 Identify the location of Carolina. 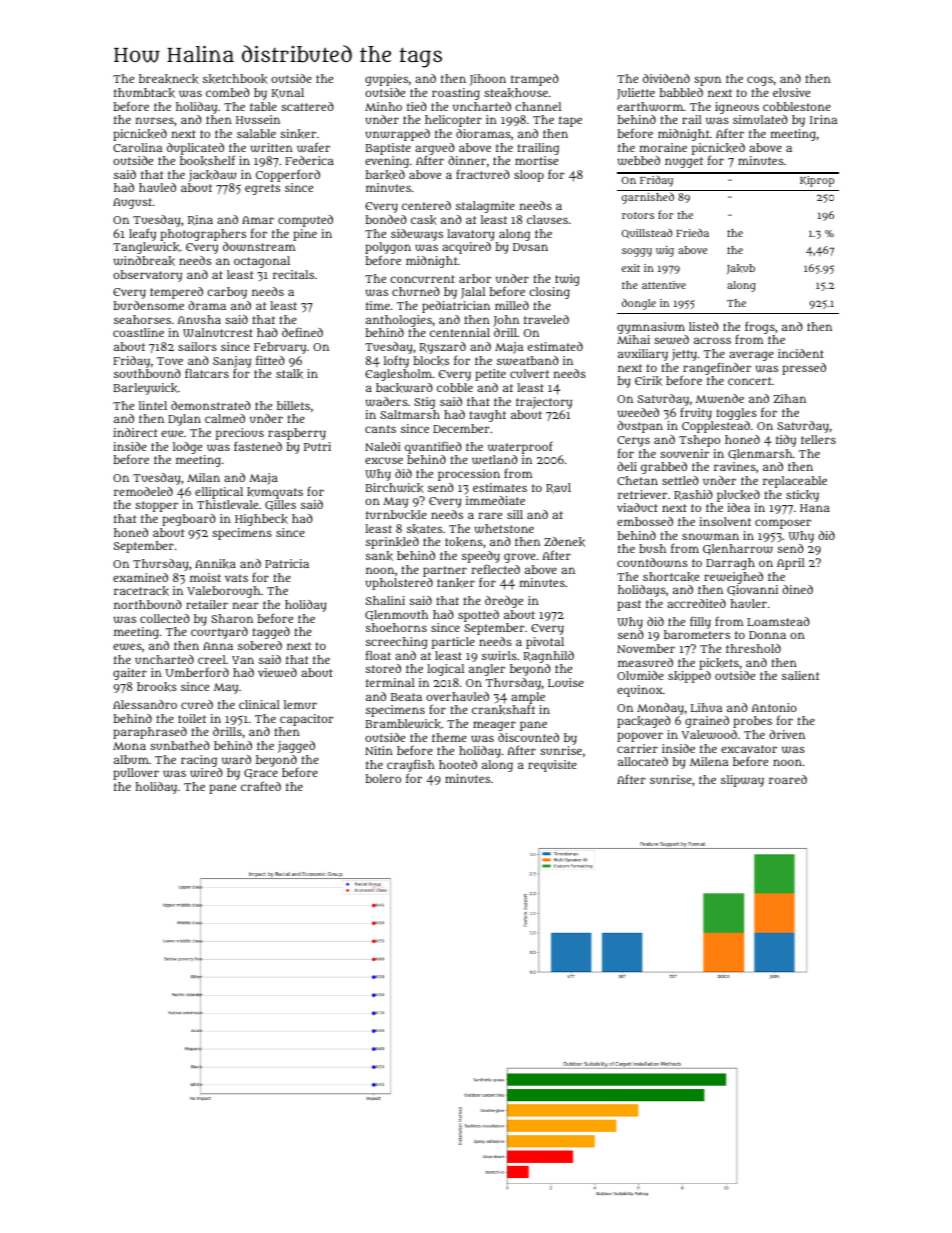
(137, 147).
